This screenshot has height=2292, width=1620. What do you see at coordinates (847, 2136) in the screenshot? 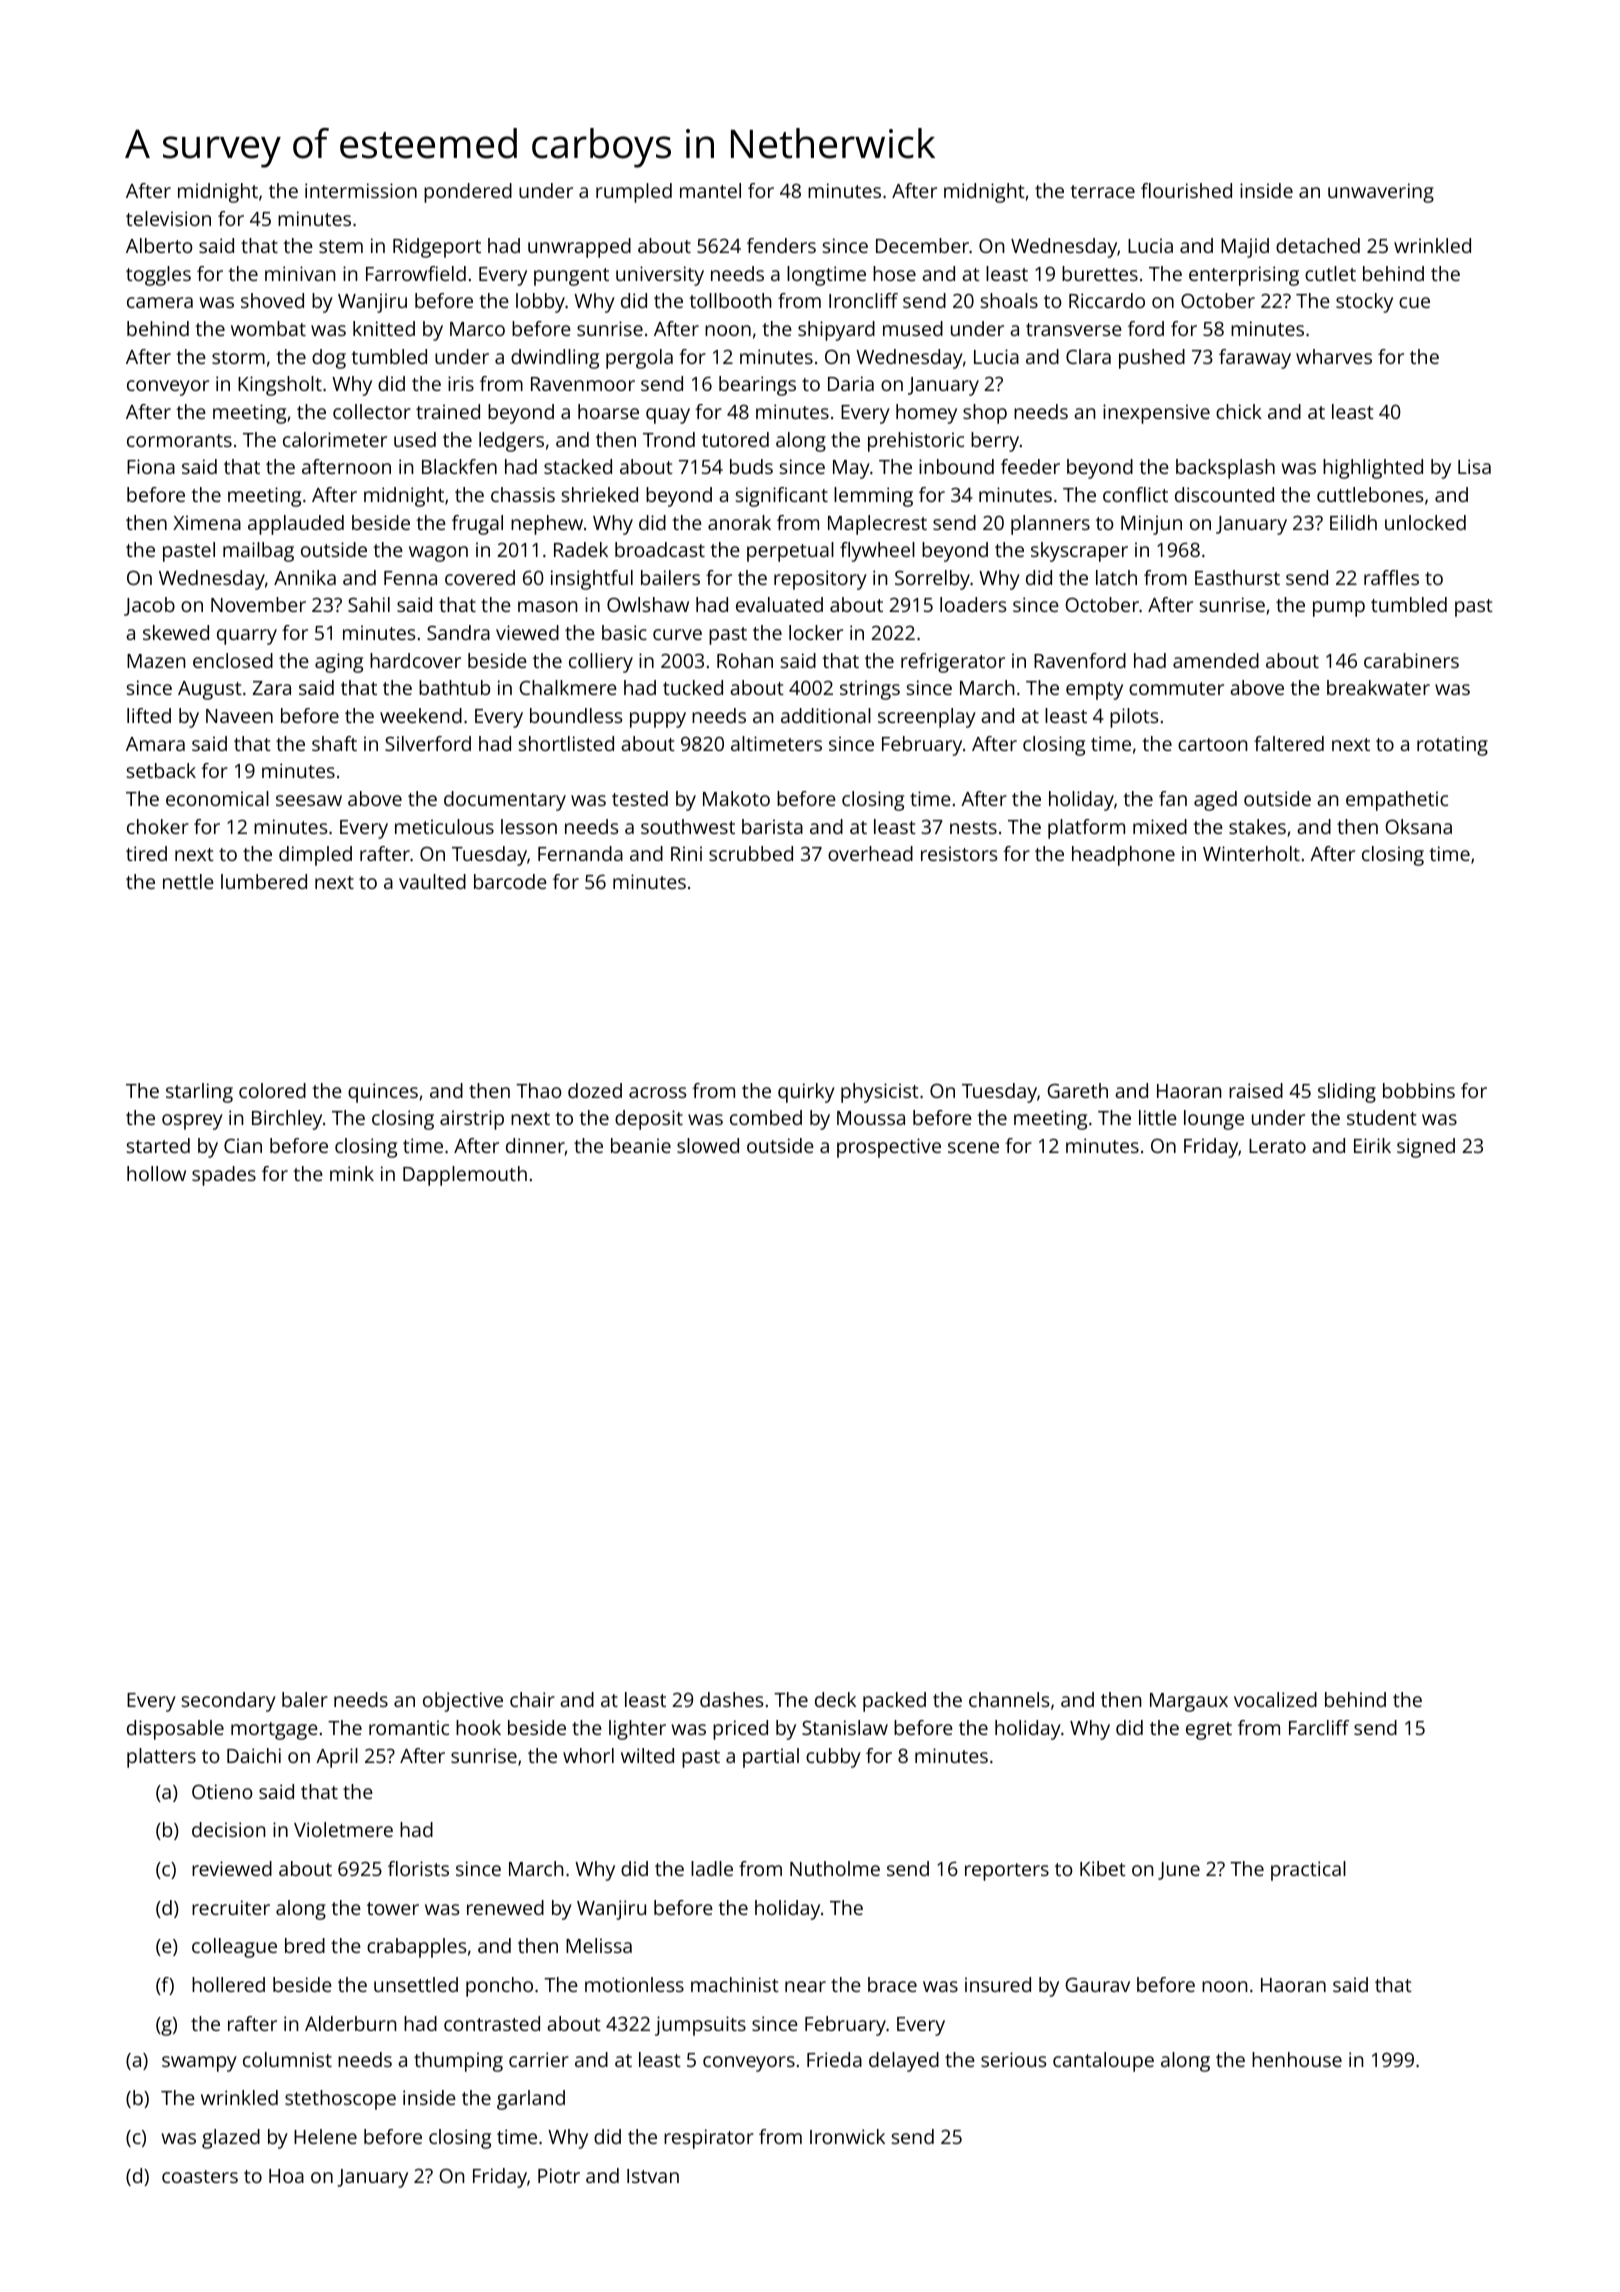
I see `Ironwick` at bounding box center [847, 2136].
